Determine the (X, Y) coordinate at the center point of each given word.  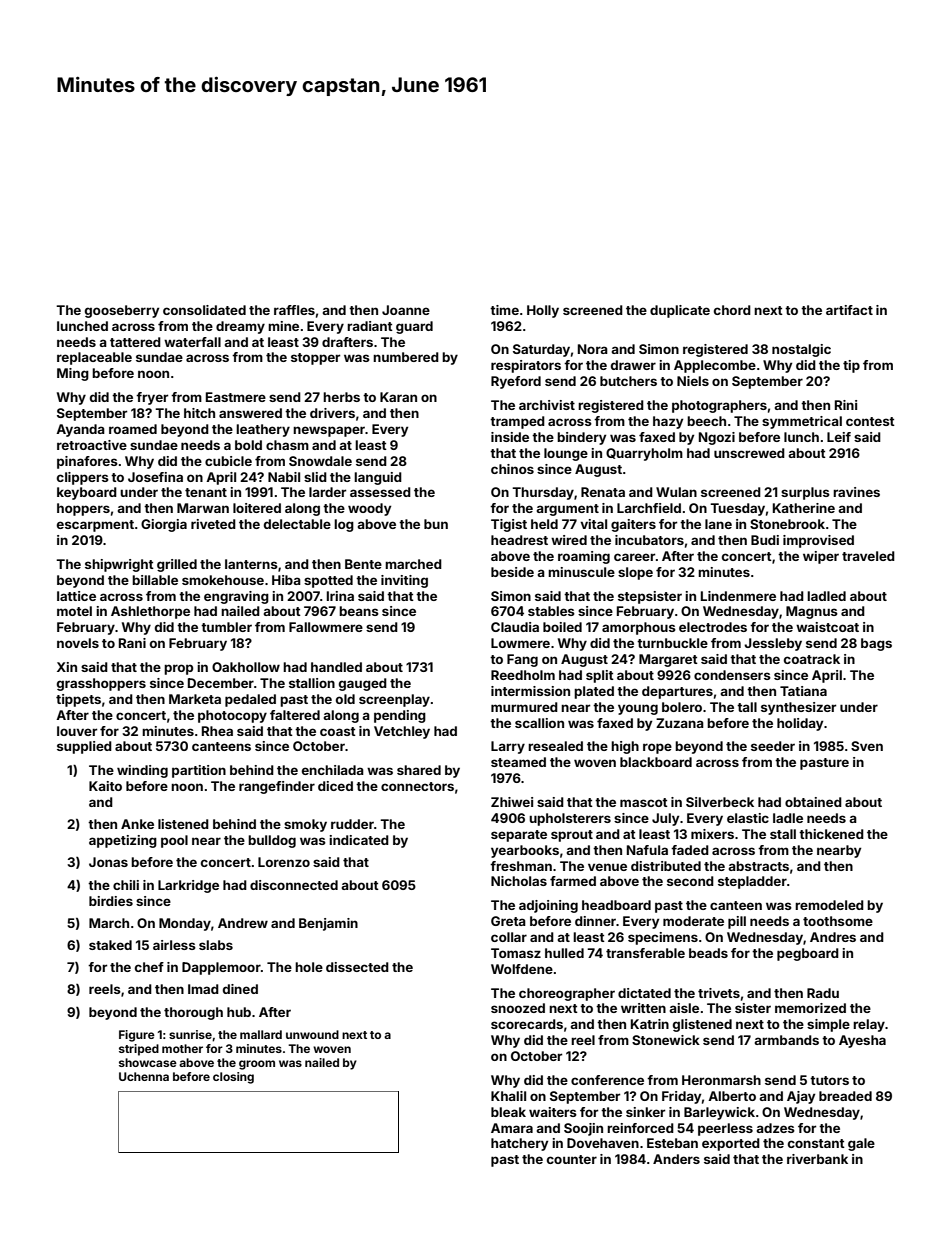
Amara (512, 1128)
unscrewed (749, 453)
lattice (76, 596)
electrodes (713, 627)
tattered (135, 342)
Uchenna (144, 1076)
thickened (831, 834)
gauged (363, 684)
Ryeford (516, 382)
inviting (404, 581)
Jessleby (773, 644)
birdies (111, 901)
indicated (359, 840)
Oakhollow (246, 667)
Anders (676, 1159)
